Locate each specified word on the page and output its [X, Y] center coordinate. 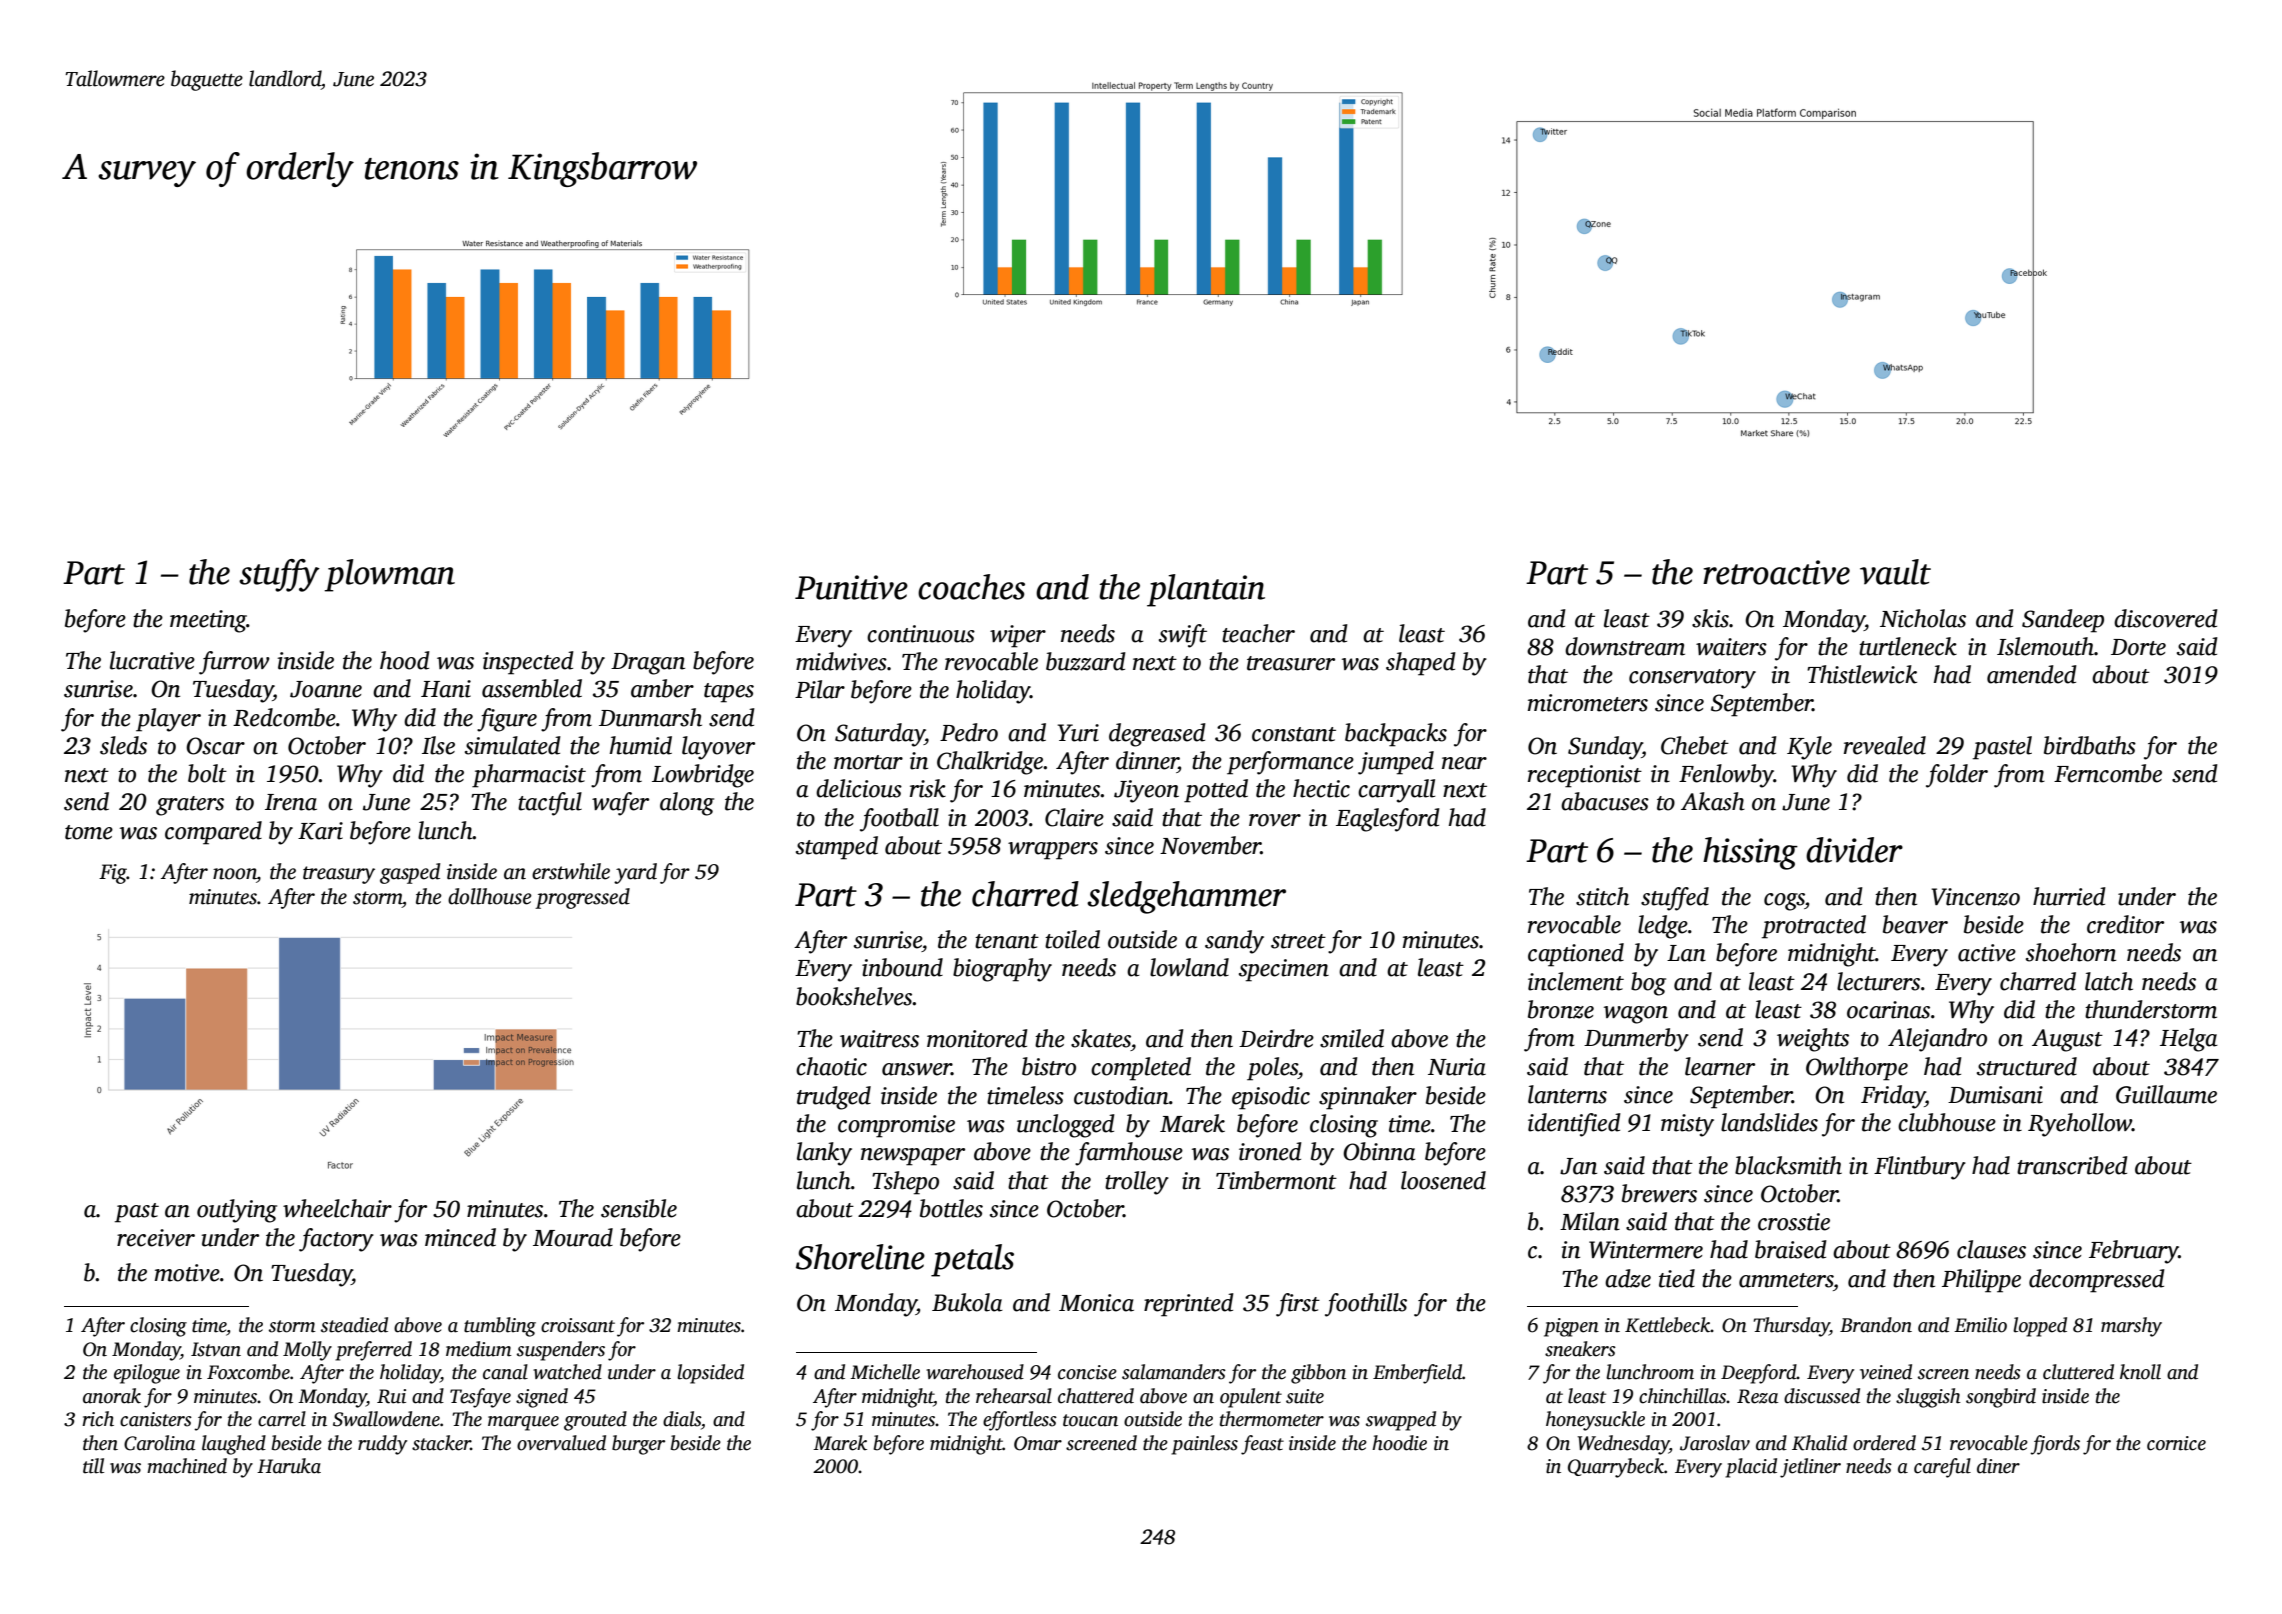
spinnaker [1368, 1098]
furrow [234, 663]
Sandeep [2063, 621]
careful [1942, 1468]
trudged [834, 1098]
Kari [320, 831]
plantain [1206, 590]
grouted [595, 1421]
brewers [1659, 1193]
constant [1294, 734]
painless [1204, 1445]
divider [1854, 850]
